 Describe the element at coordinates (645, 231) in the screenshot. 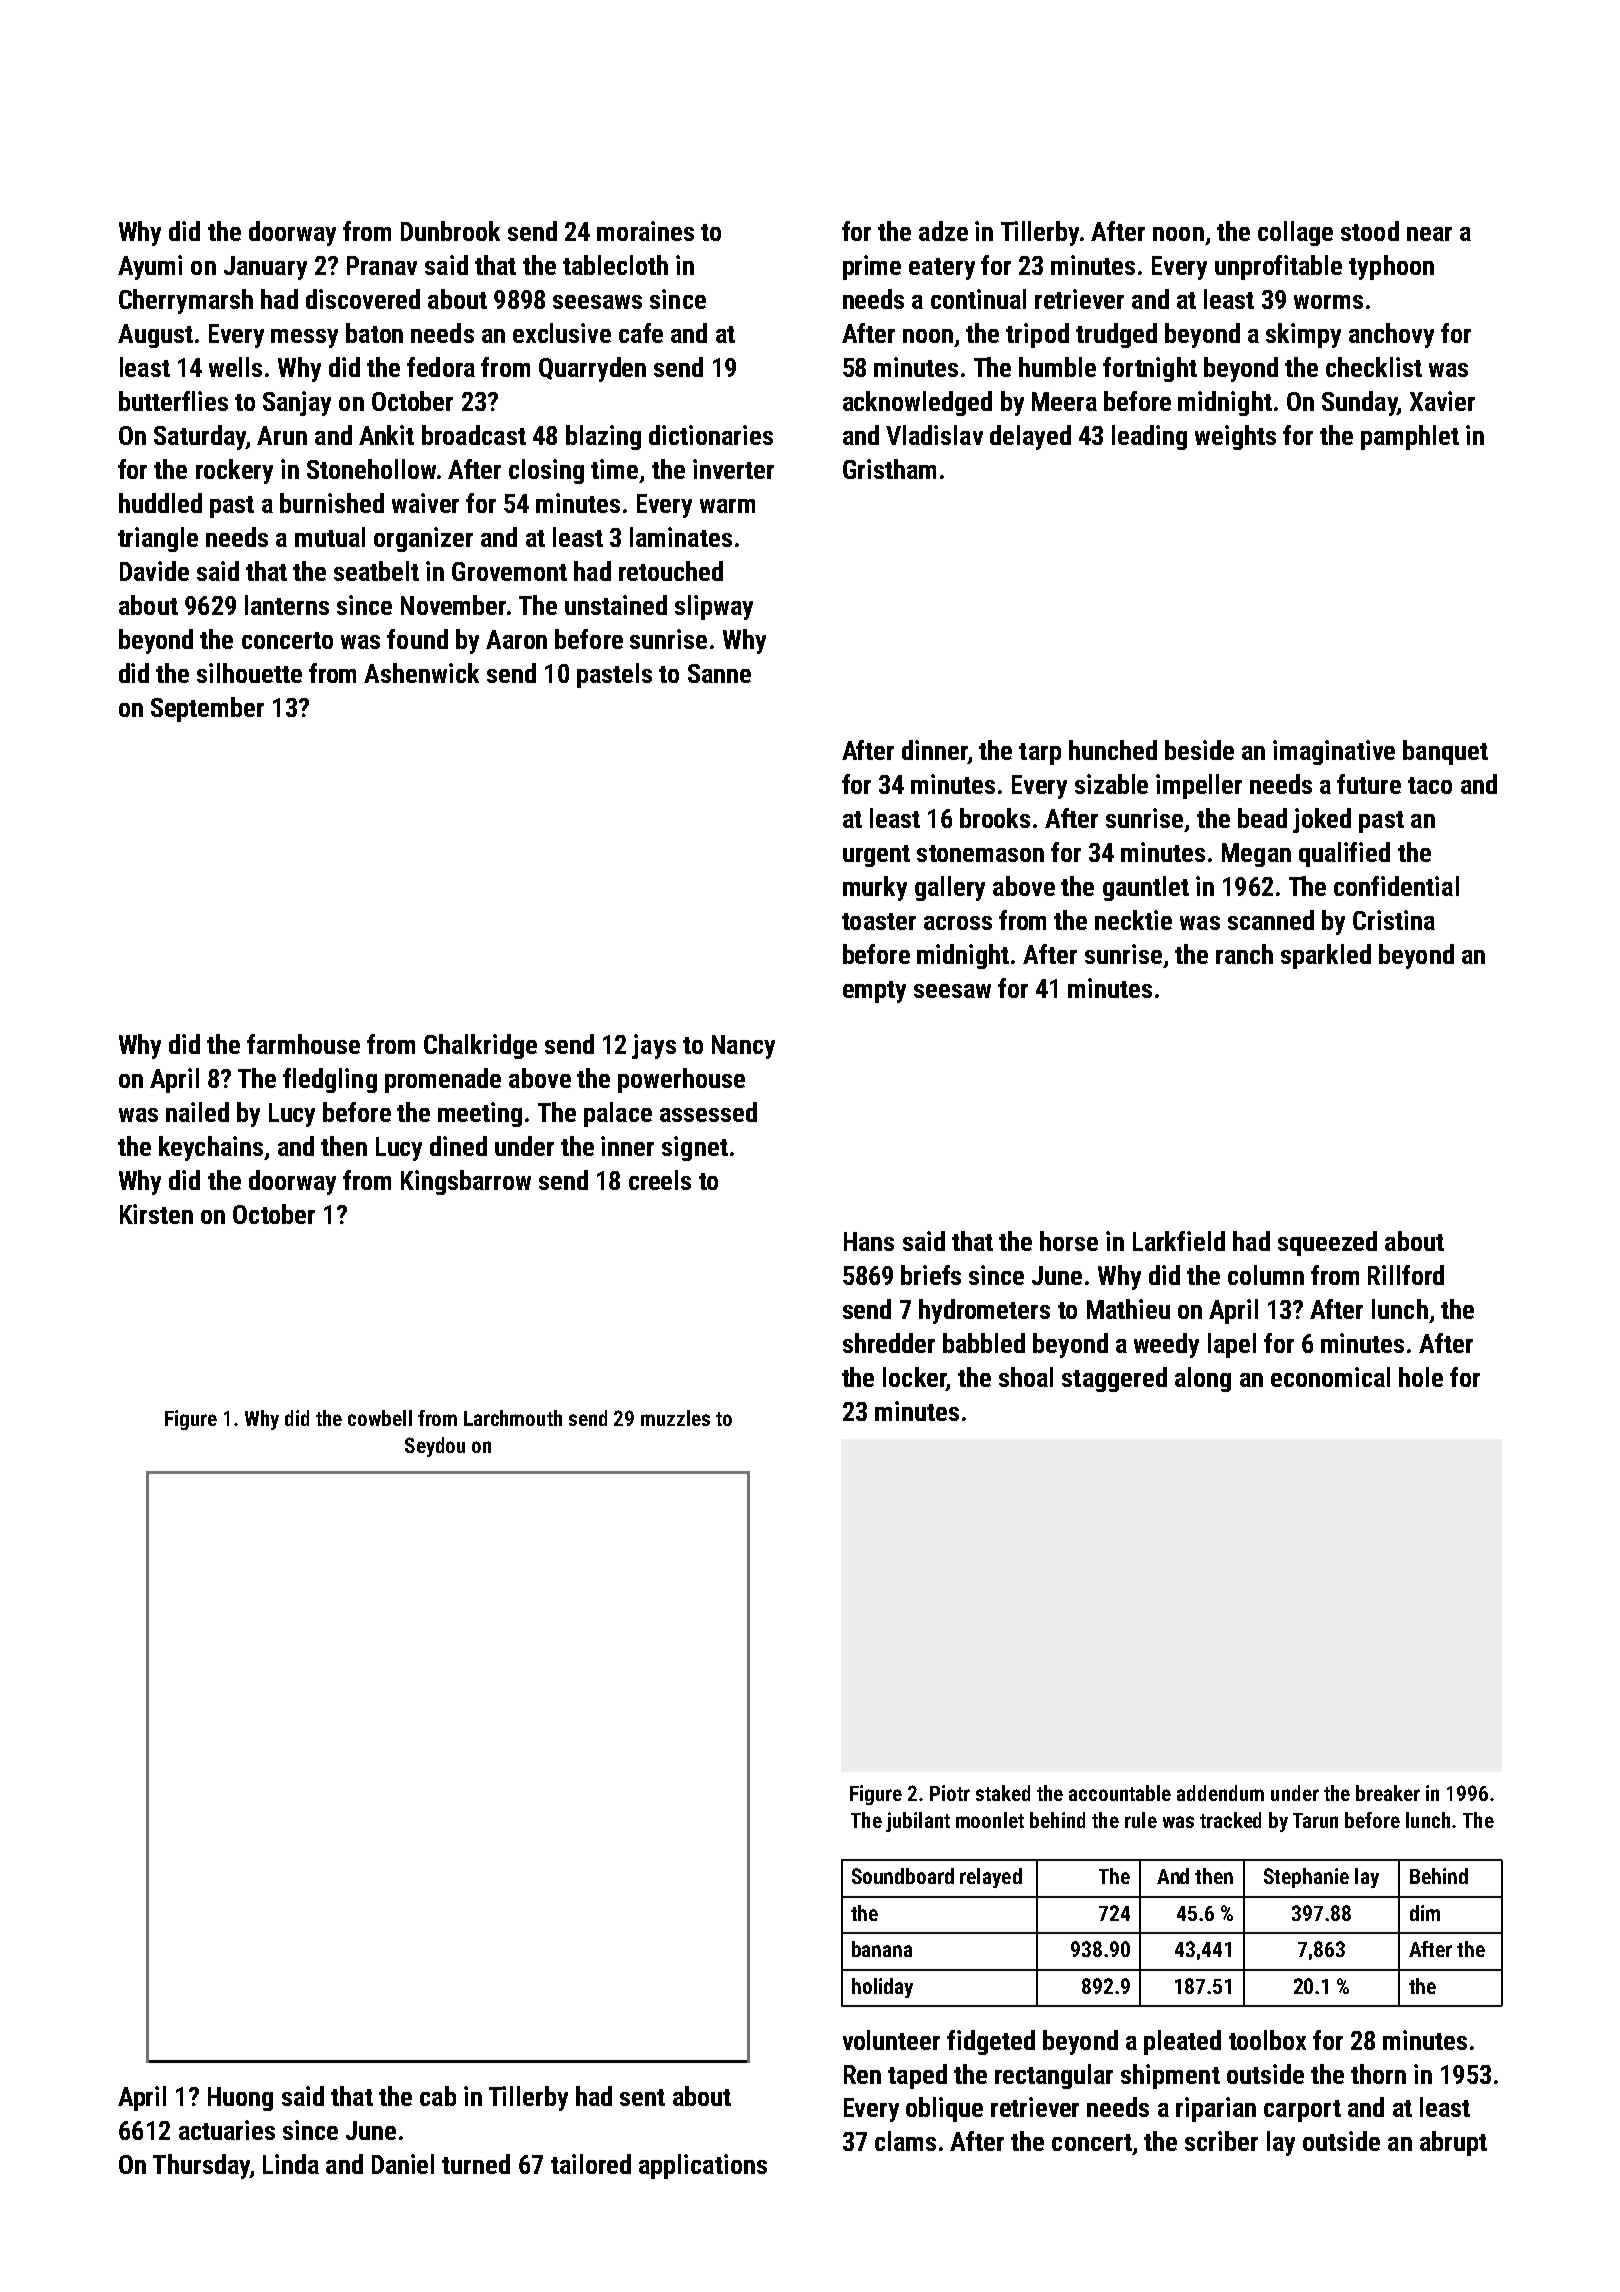

I see `moraines` at that location.
